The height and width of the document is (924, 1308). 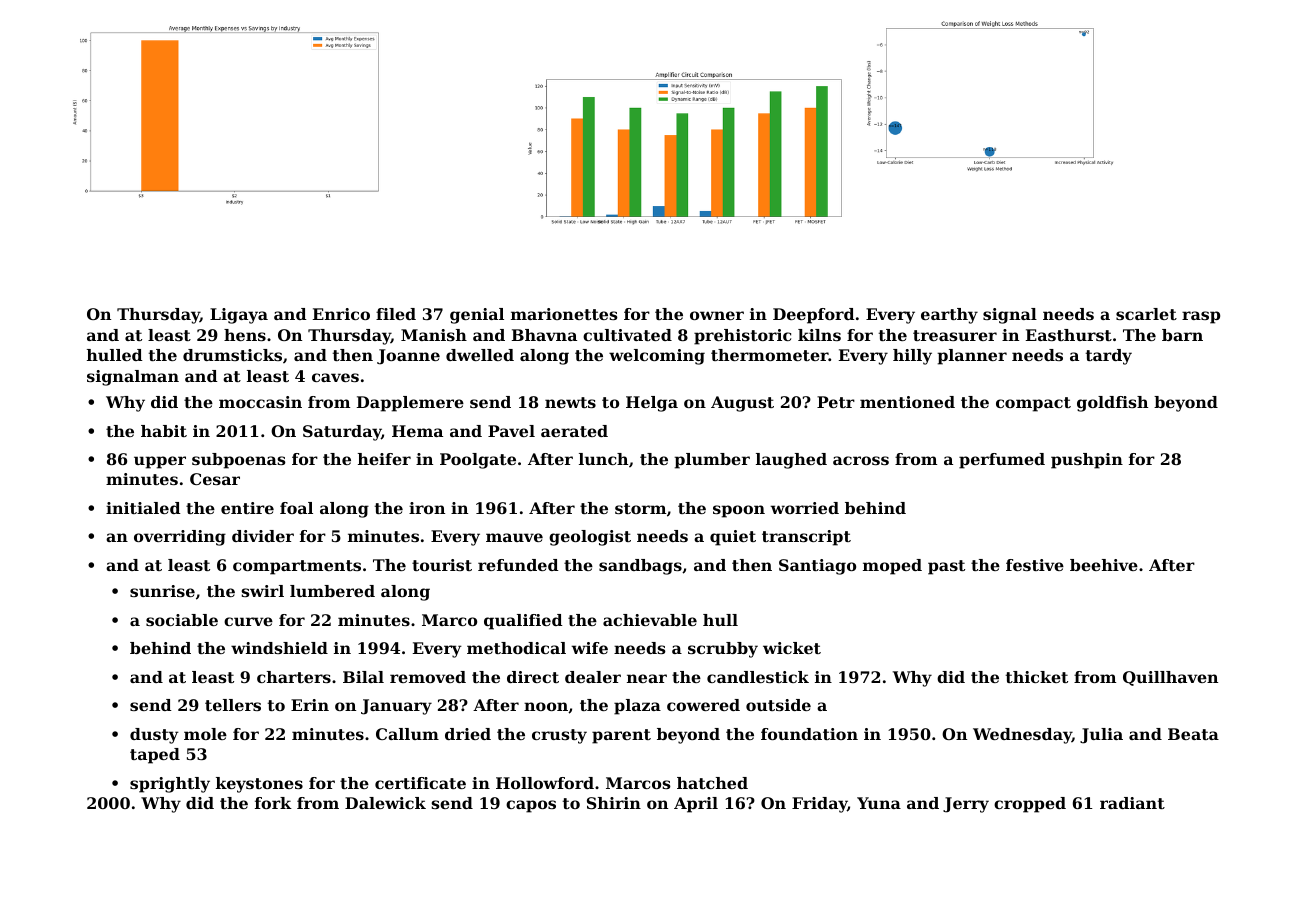 I want to click on subpoenas, so click(x=239, y=461).
